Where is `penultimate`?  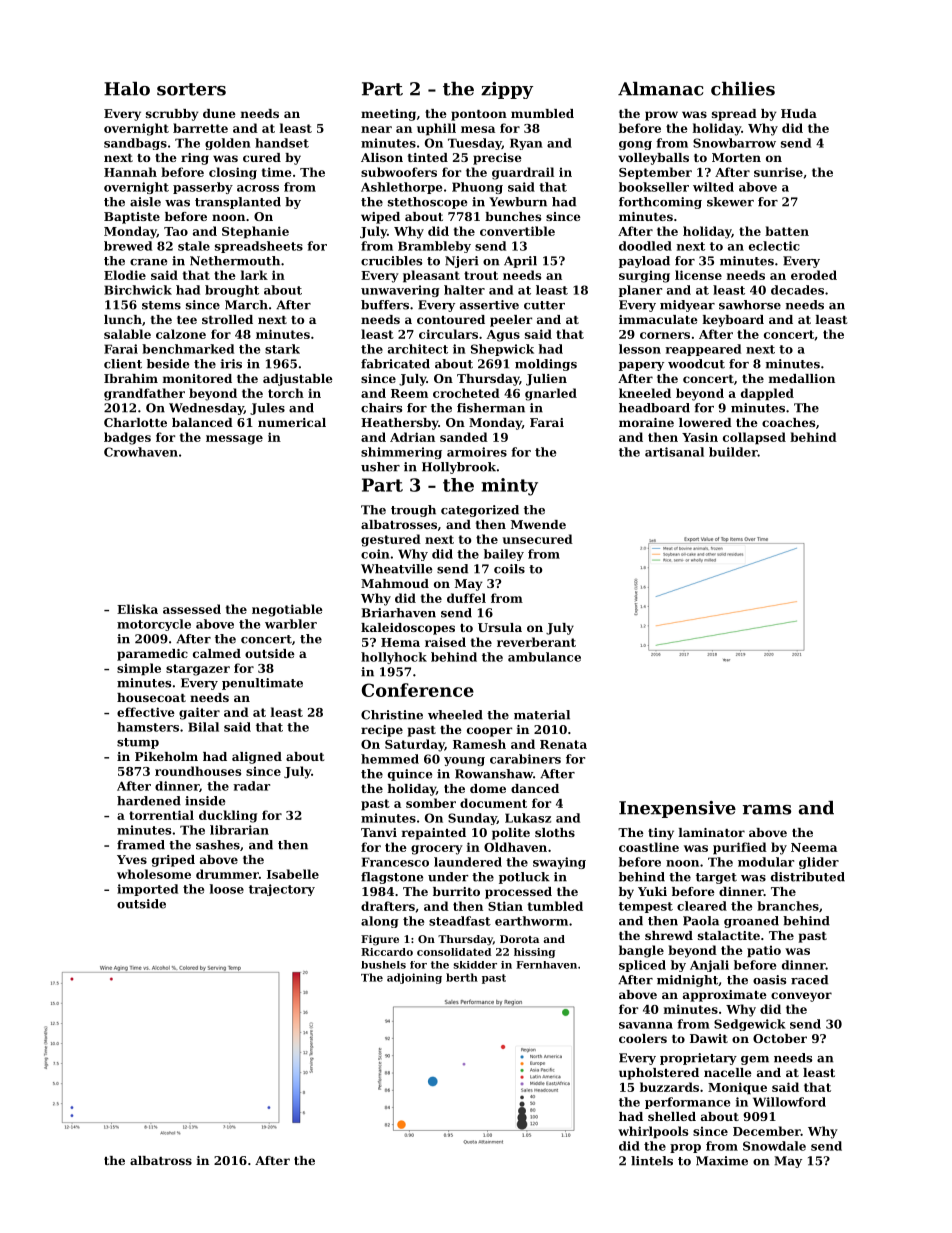
penultimate is located at coordinates (262, 684).
